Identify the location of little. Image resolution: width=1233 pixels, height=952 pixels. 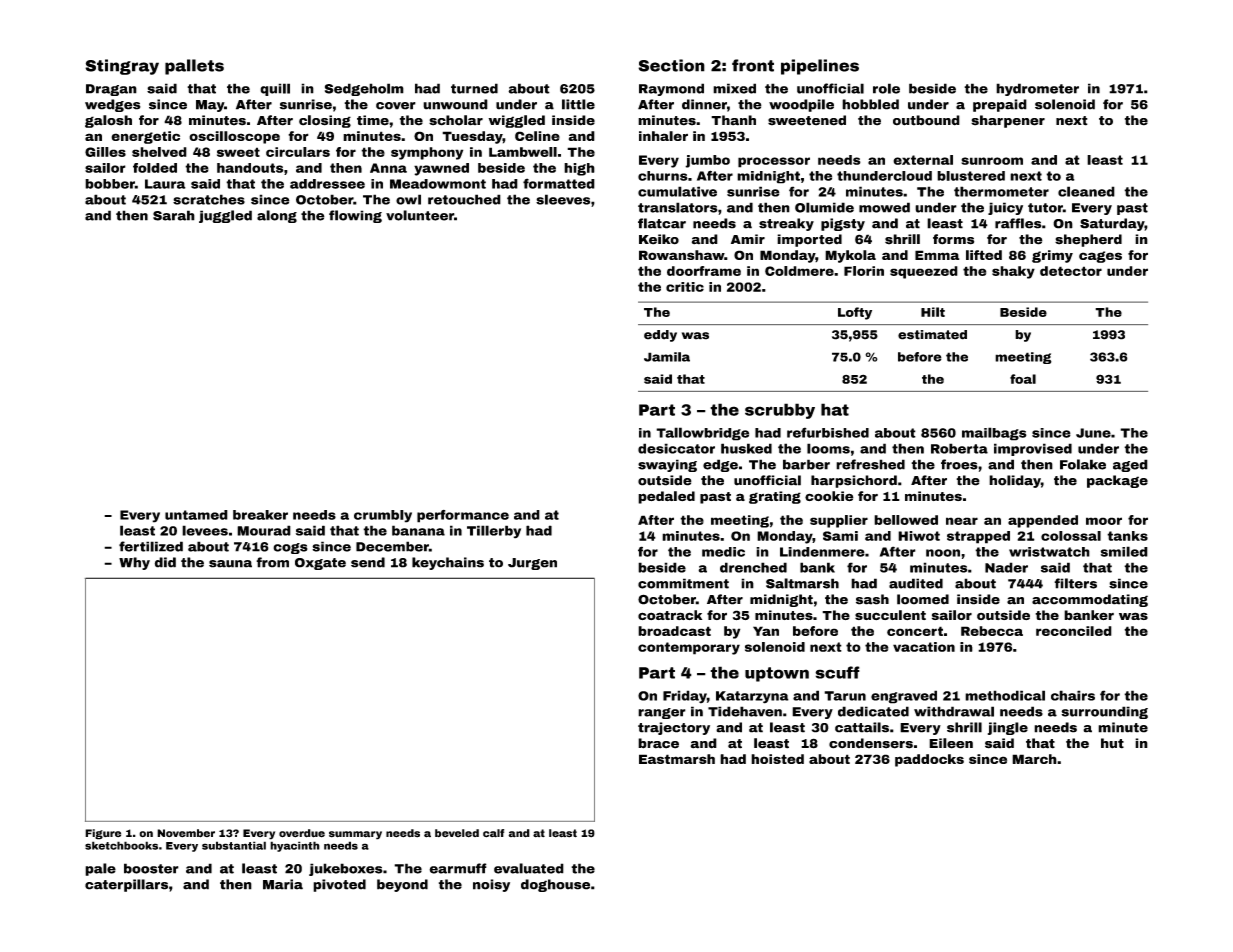
(578, 104).
